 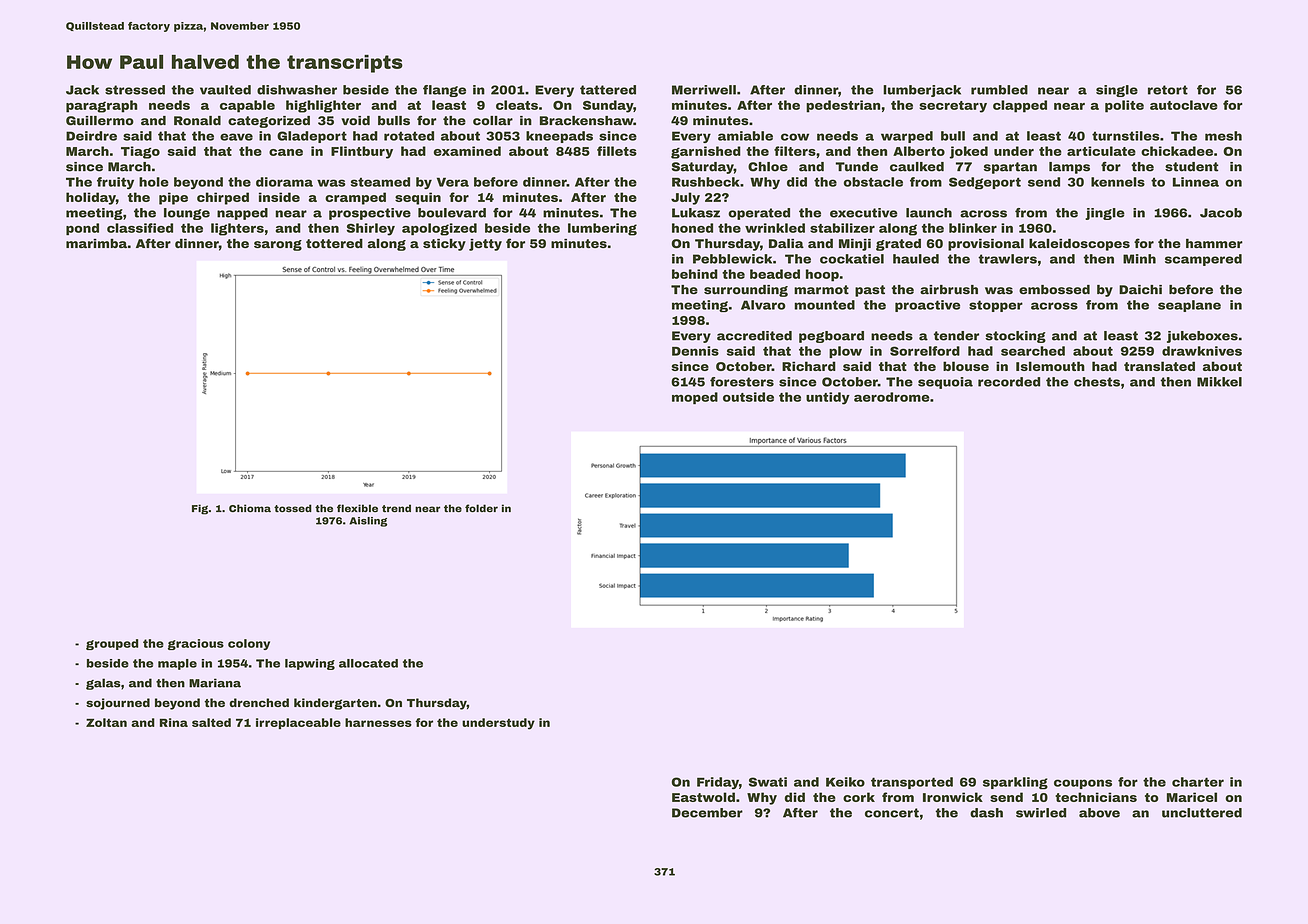 What do you see at coordinates (250, 508) in the screenshot?
I see `Chioma` at bounding box center [250, 508].
